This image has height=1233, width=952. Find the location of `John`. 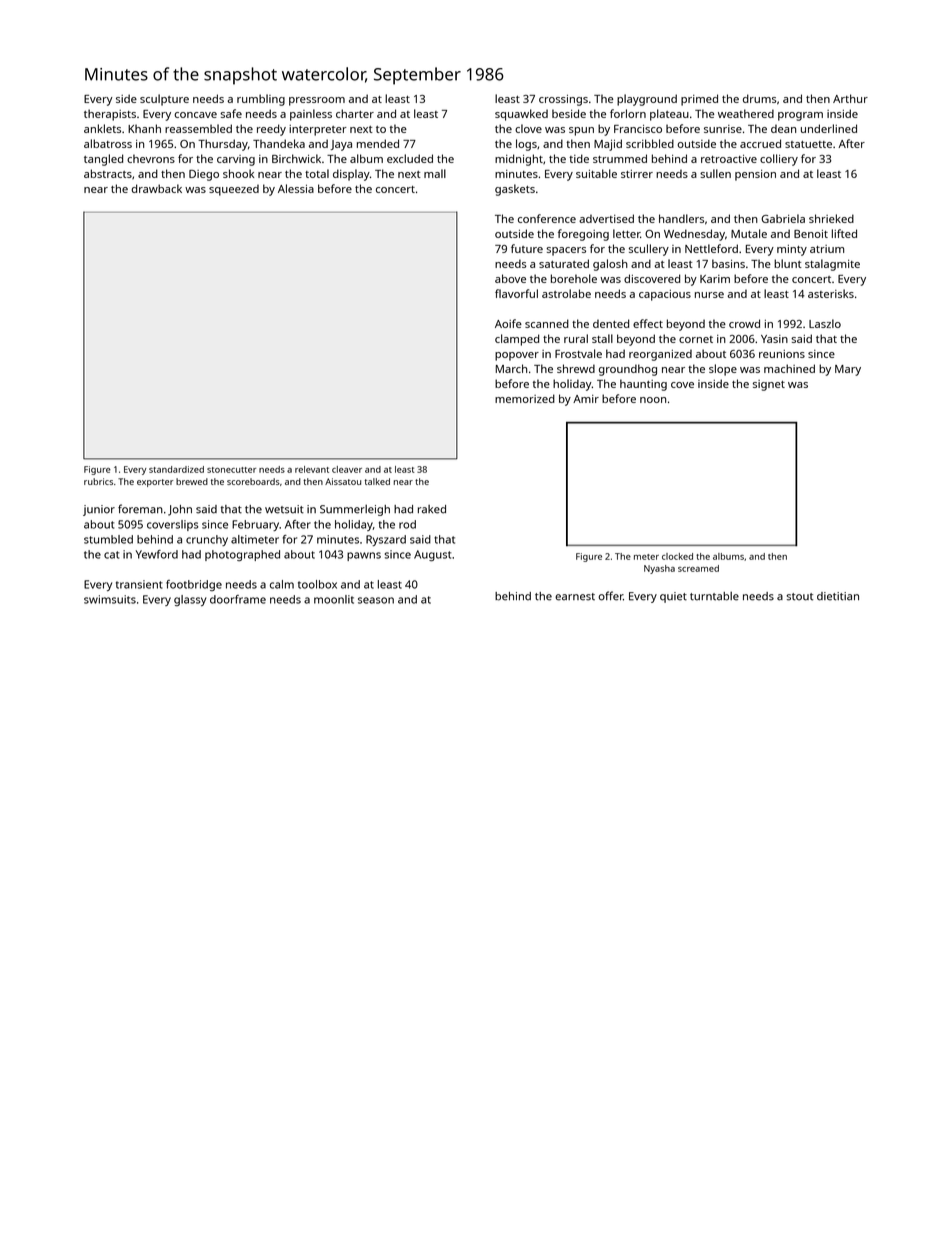

John is located at coordinates (180, 510).
